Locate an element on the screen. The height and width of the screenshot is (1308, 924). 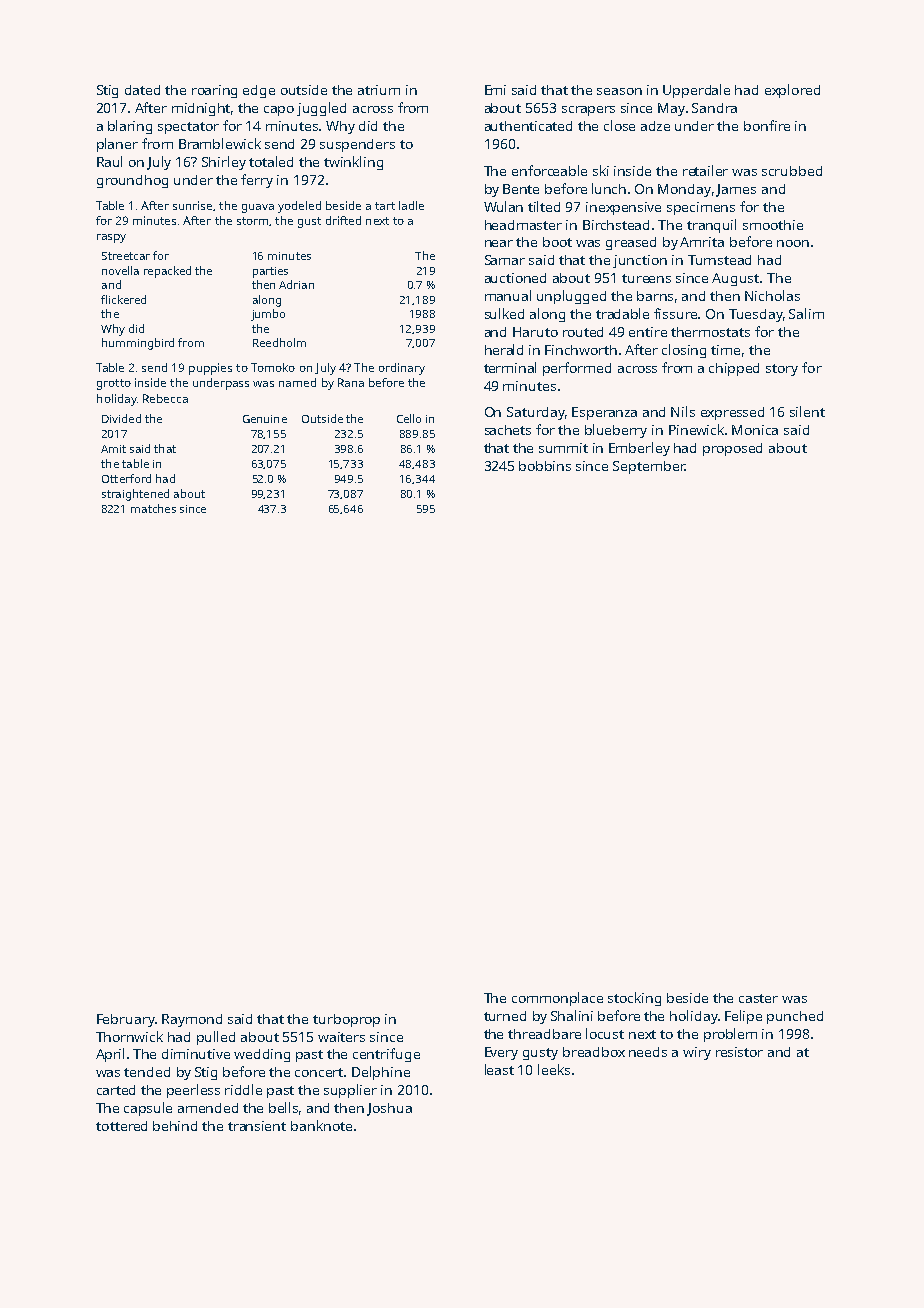
edge is located at coordinates (259, 91).
